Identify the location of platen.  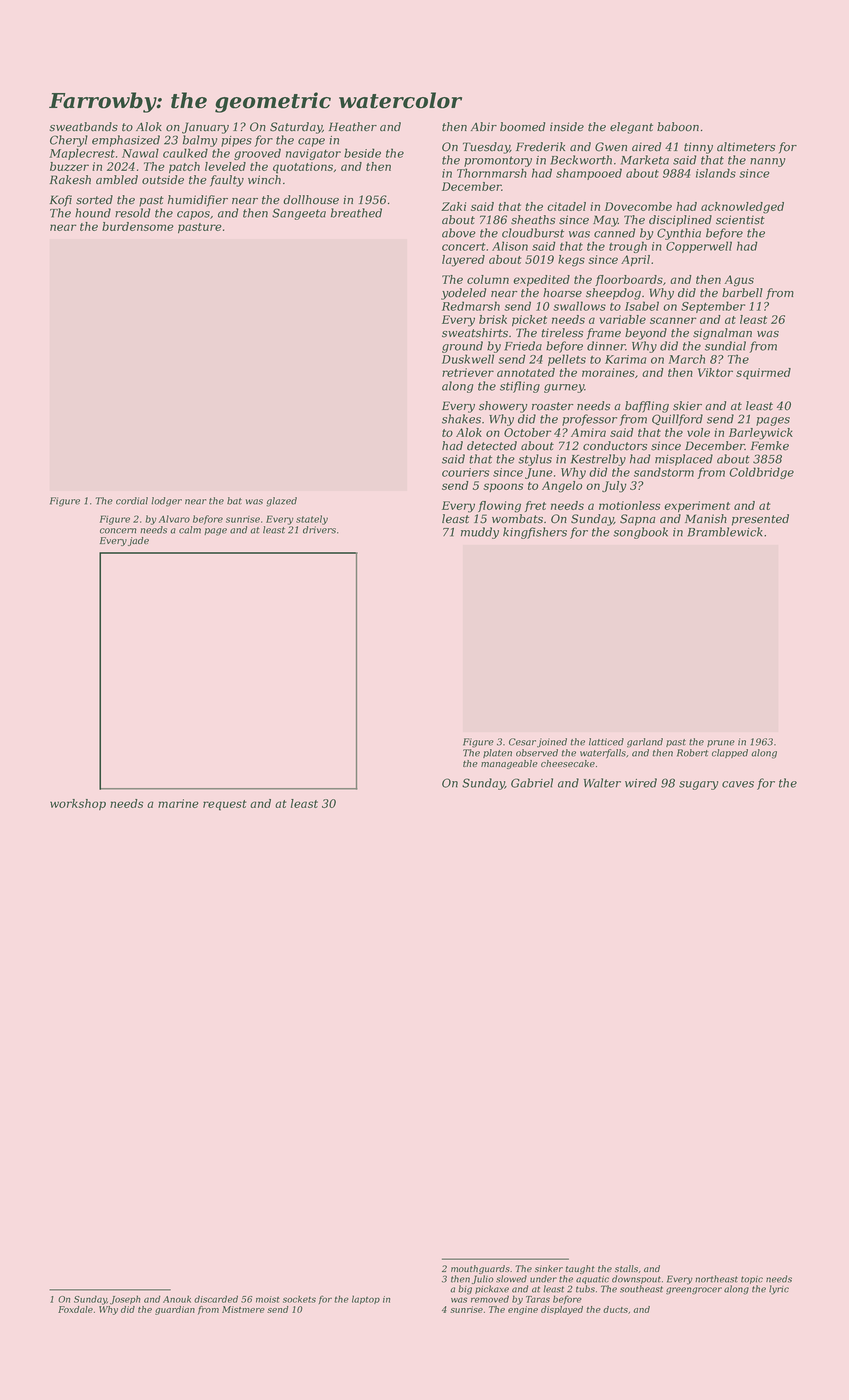
(497, 753).
